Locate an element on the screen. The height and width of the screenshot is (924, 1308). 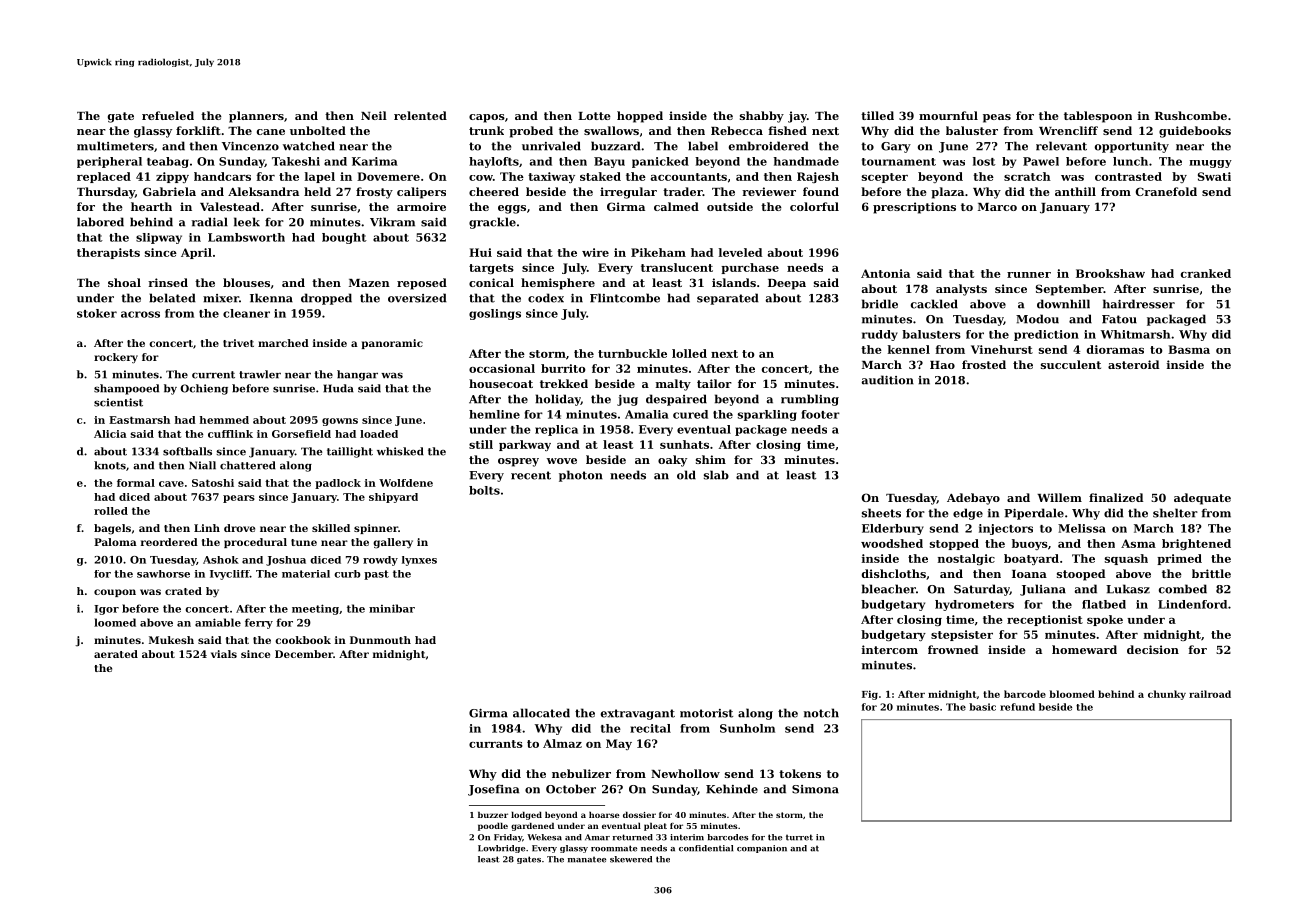
hopped is located at coordinates (640, 117).
